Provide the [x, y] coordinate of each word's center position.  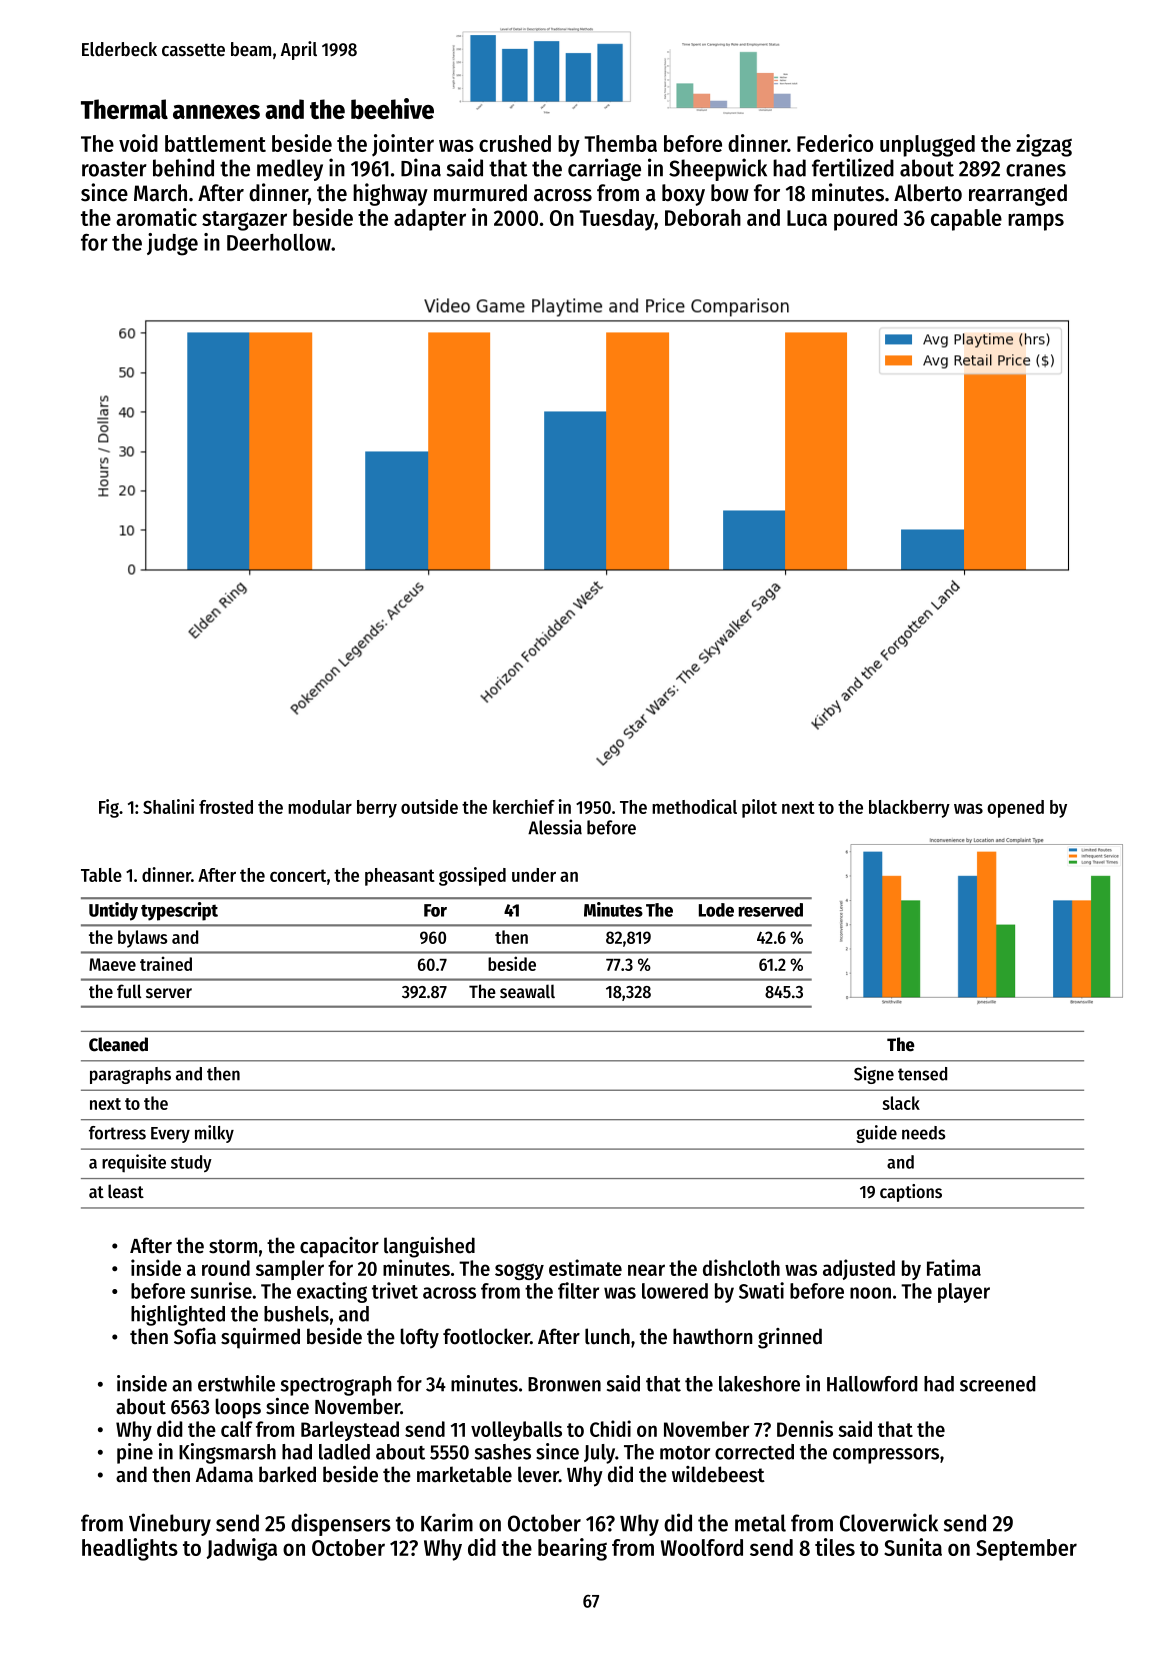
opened [1015, 809]
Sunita [913, 1547]
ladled [344, 1452]
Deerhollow [279, 242]
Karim [447, 1522]
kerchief [524, 806]
